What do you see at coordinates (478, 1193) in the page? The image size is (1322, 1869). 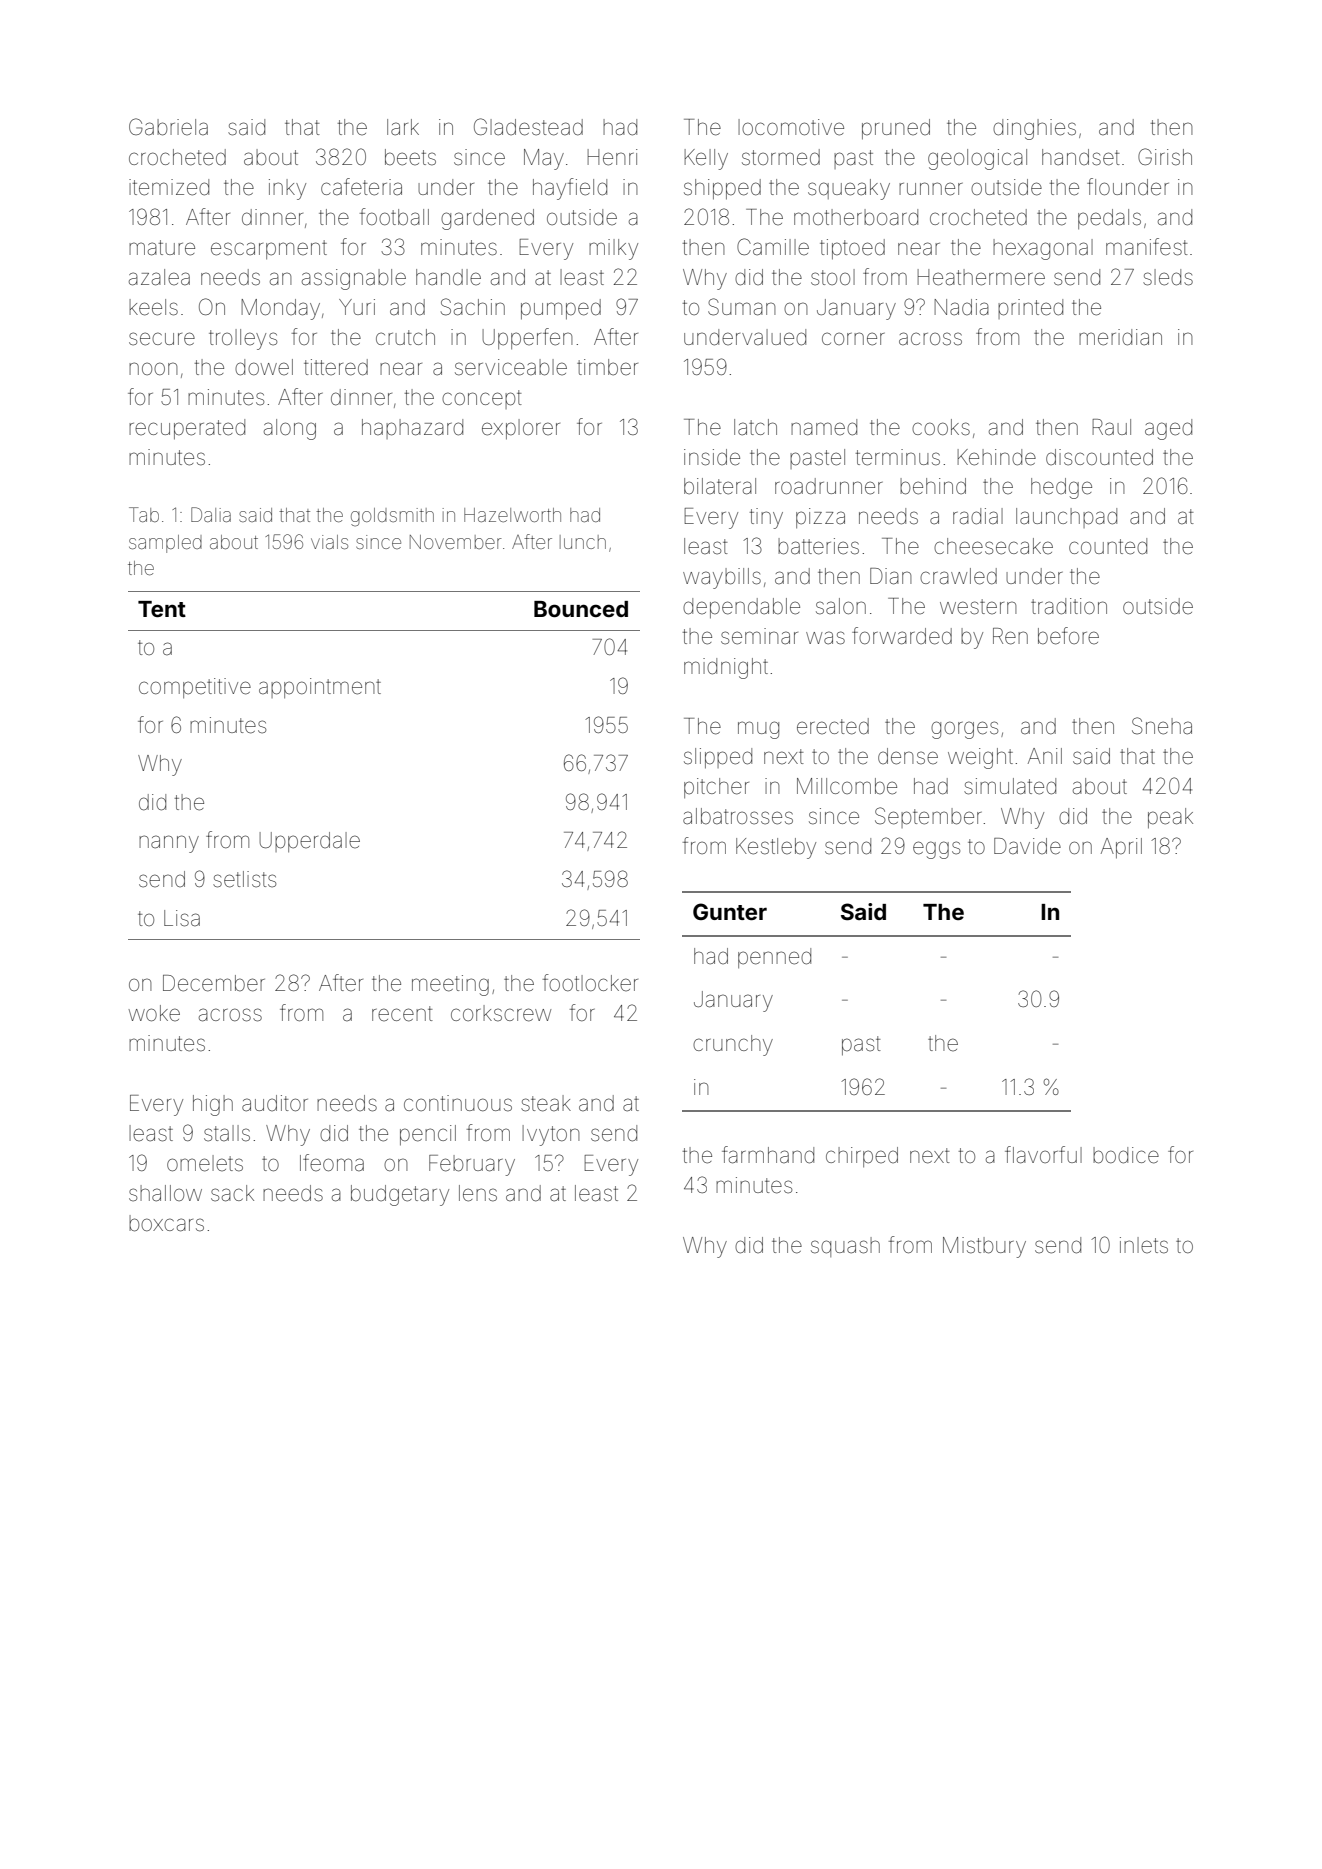 I see `lens` at bounding box center [478, 1193].
